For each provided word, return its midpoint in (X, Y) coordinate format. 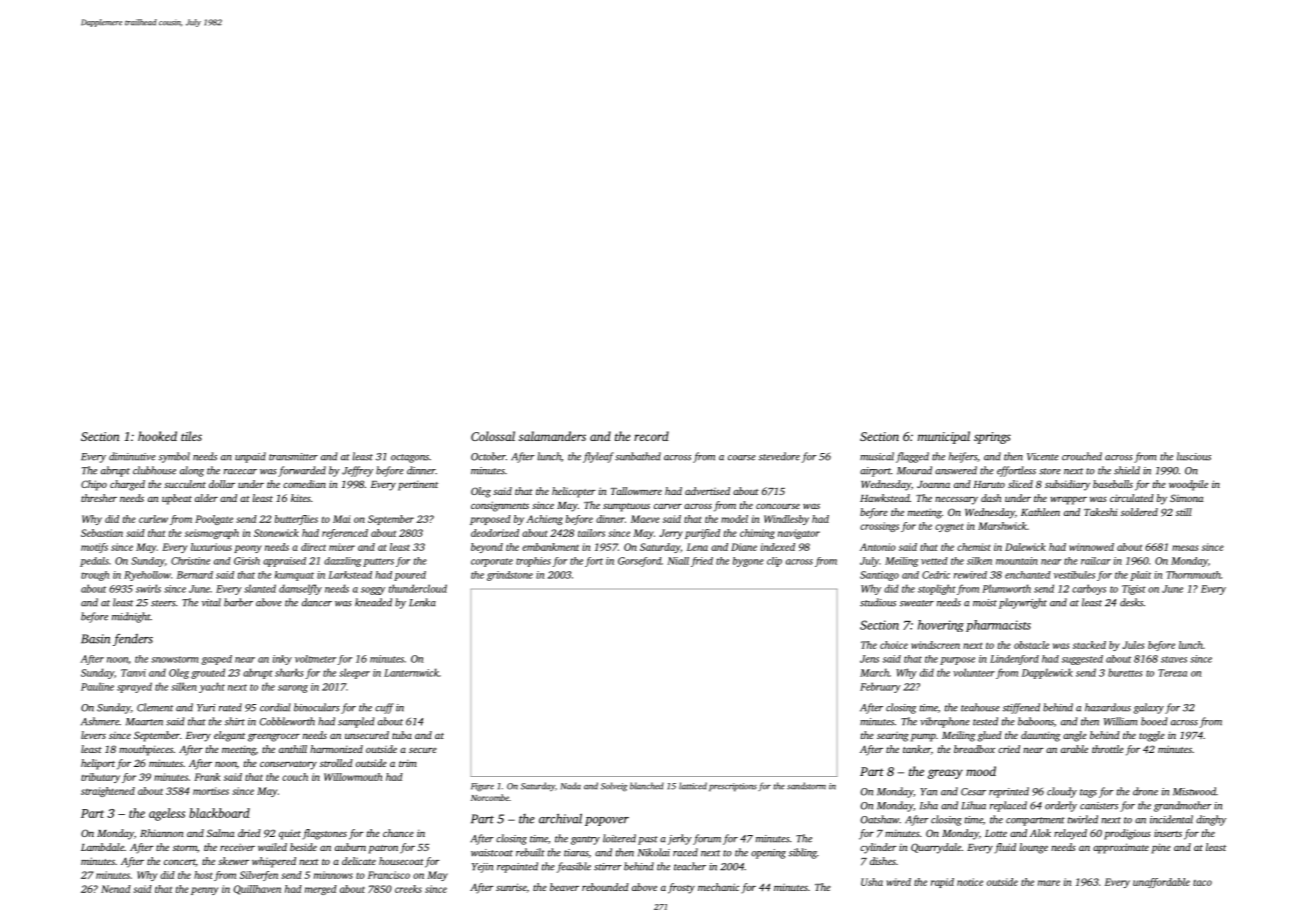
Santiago (879, 576)
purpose (957, 661)
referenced (345, 534)
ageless (167, 814)
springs (992, 438)
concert (180, 863)
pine (1161, 848)
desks (1131, 602)
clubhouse (154, 470)
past (648, 840)
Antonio (878, 547)
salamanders (552, 436)
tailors (591, 533)
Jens (869, 659)
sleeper (354, 673)
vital (211, 602)
